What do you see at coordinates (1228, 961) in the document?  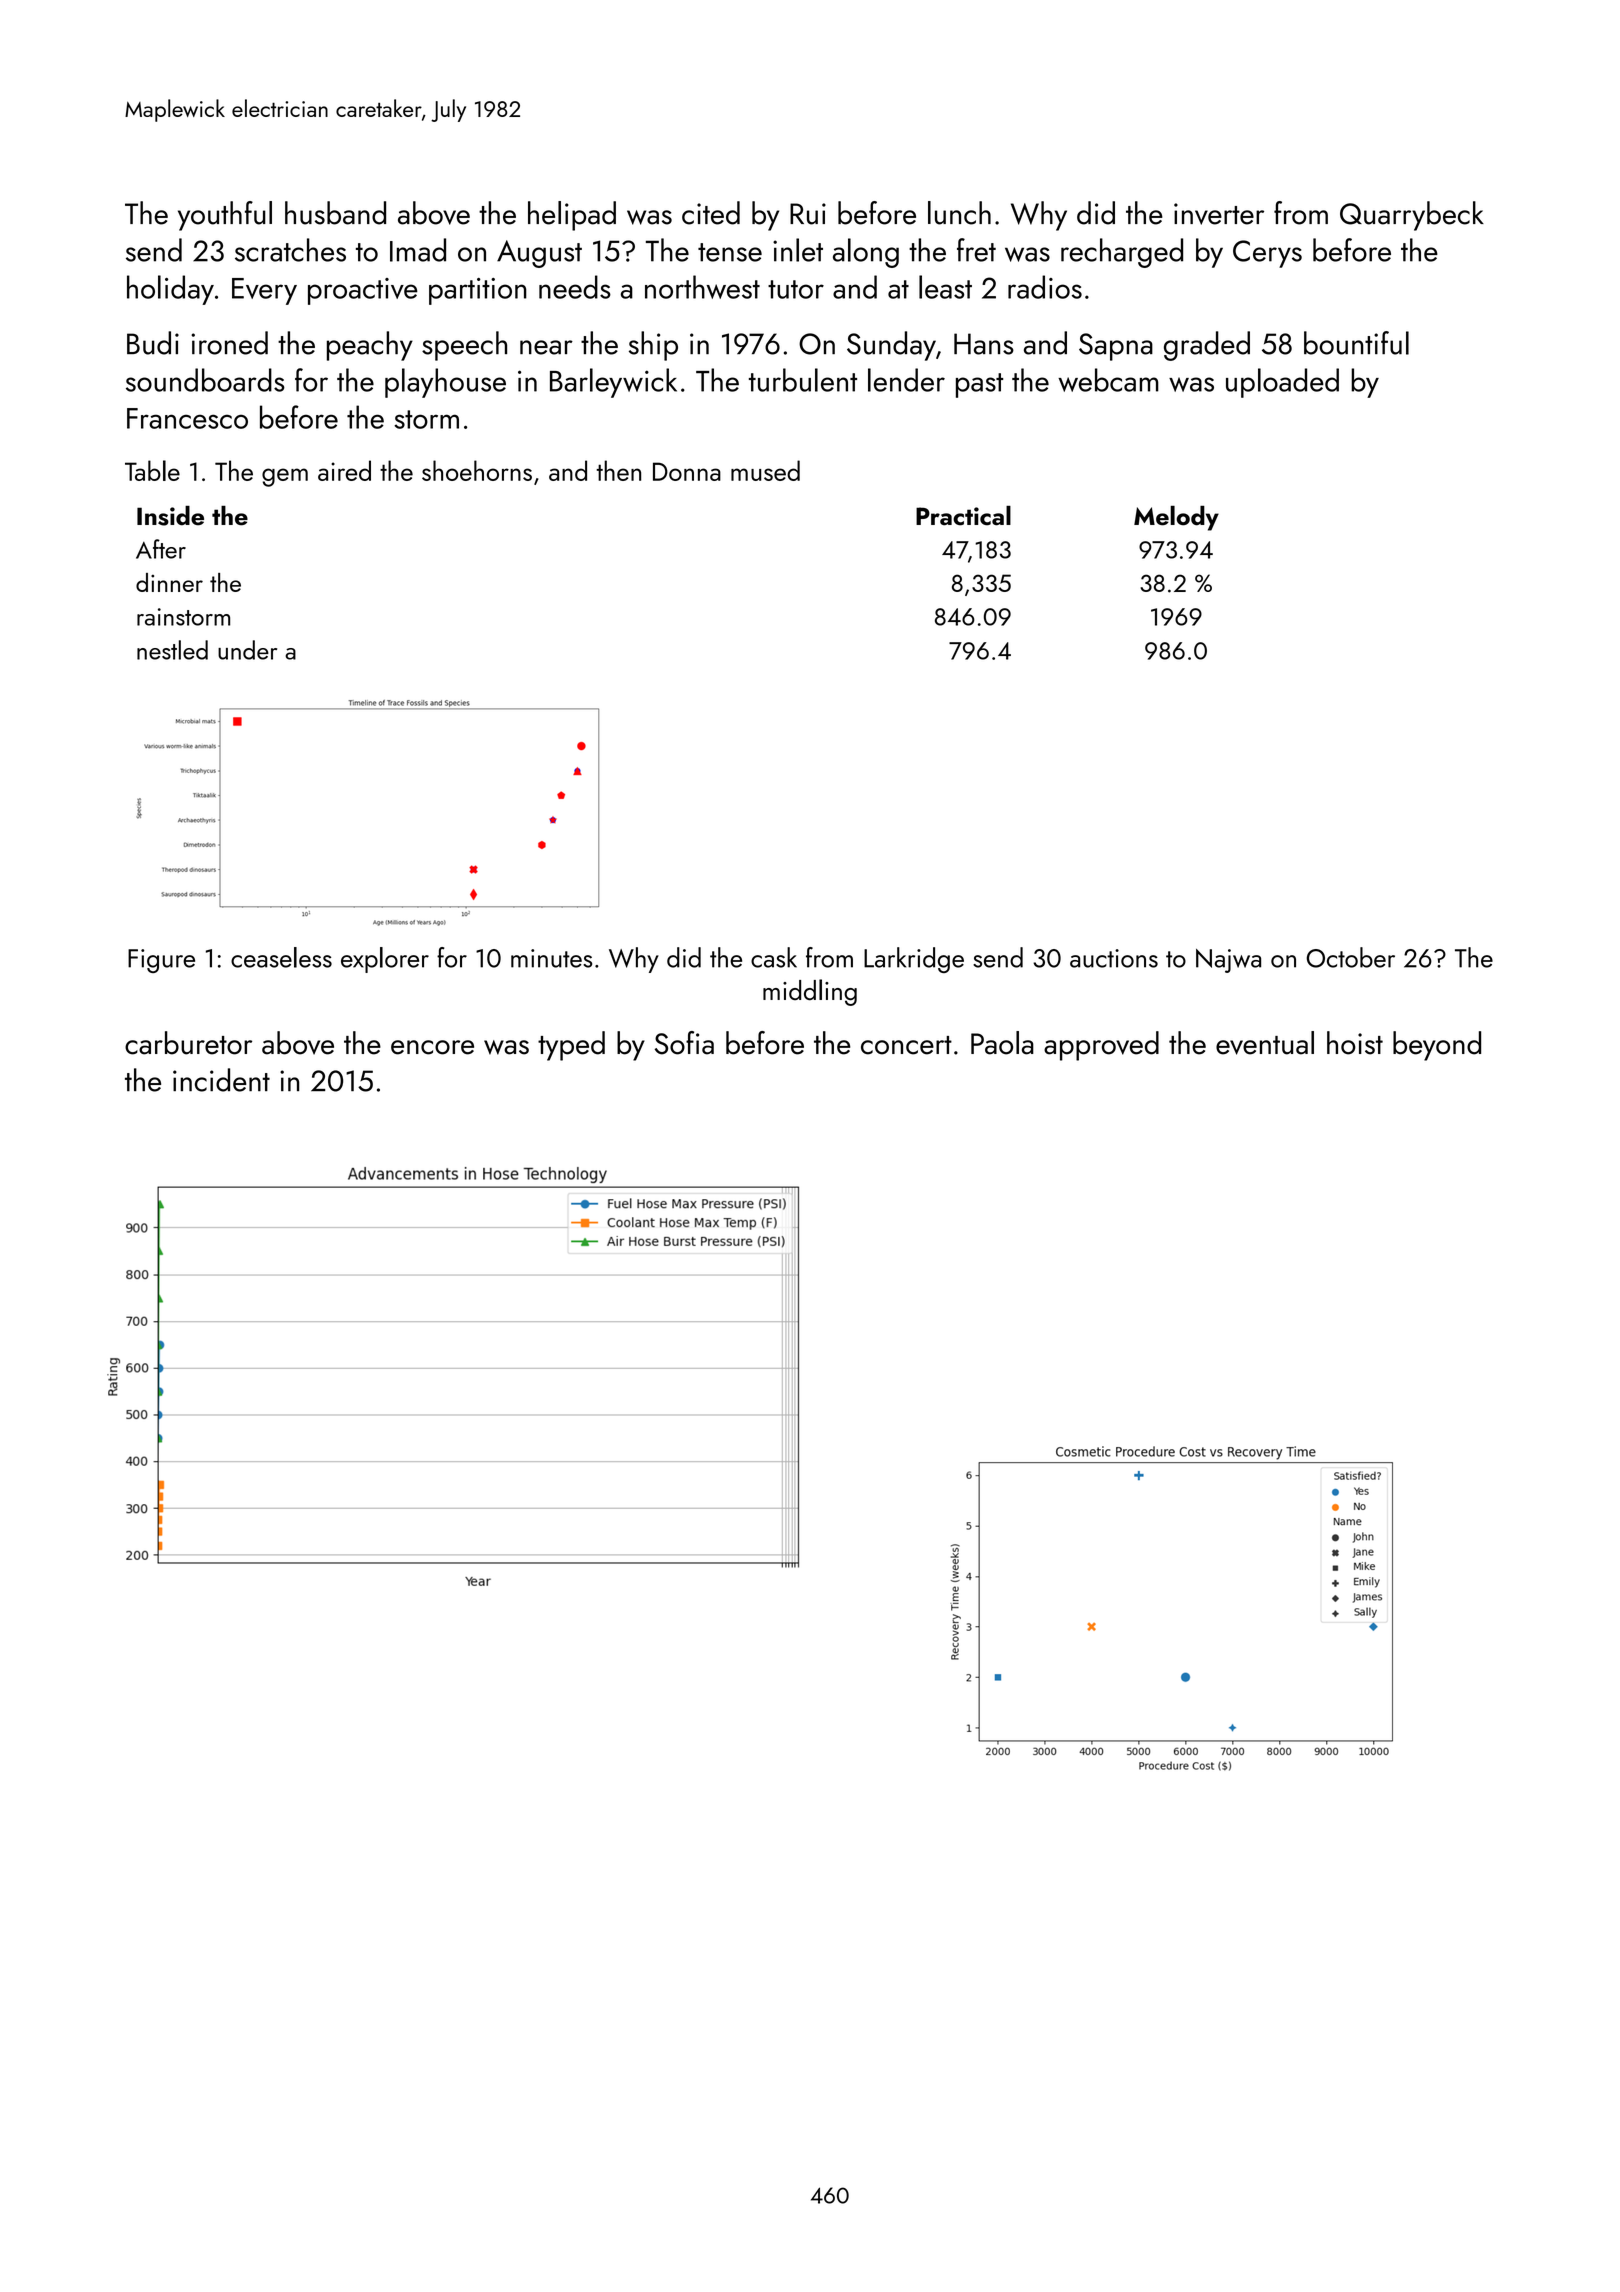 I see `Najwa` at bounding box center [1228, 961].
